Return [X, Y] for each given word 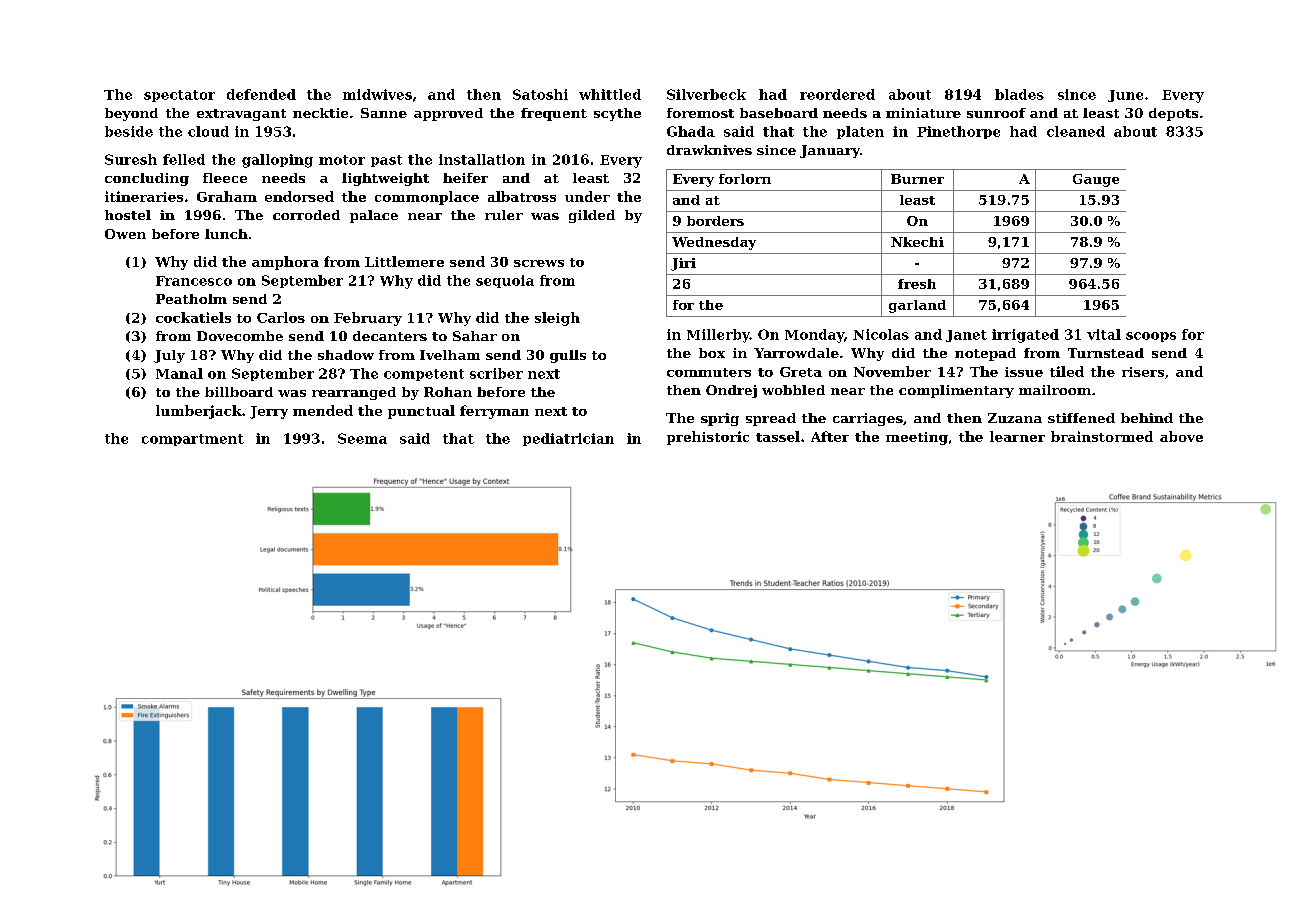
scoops [1151, 337]
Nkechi [917, 242]
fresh [917, 284]
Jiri [683, 264]
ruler [504, 215]
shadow [346, 355]
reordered [837, 94]
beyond [131, 114]
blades [1019, 94]
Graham [227, 196]
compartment [193, 440]
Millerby [718, 336]
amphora [285, 263]
